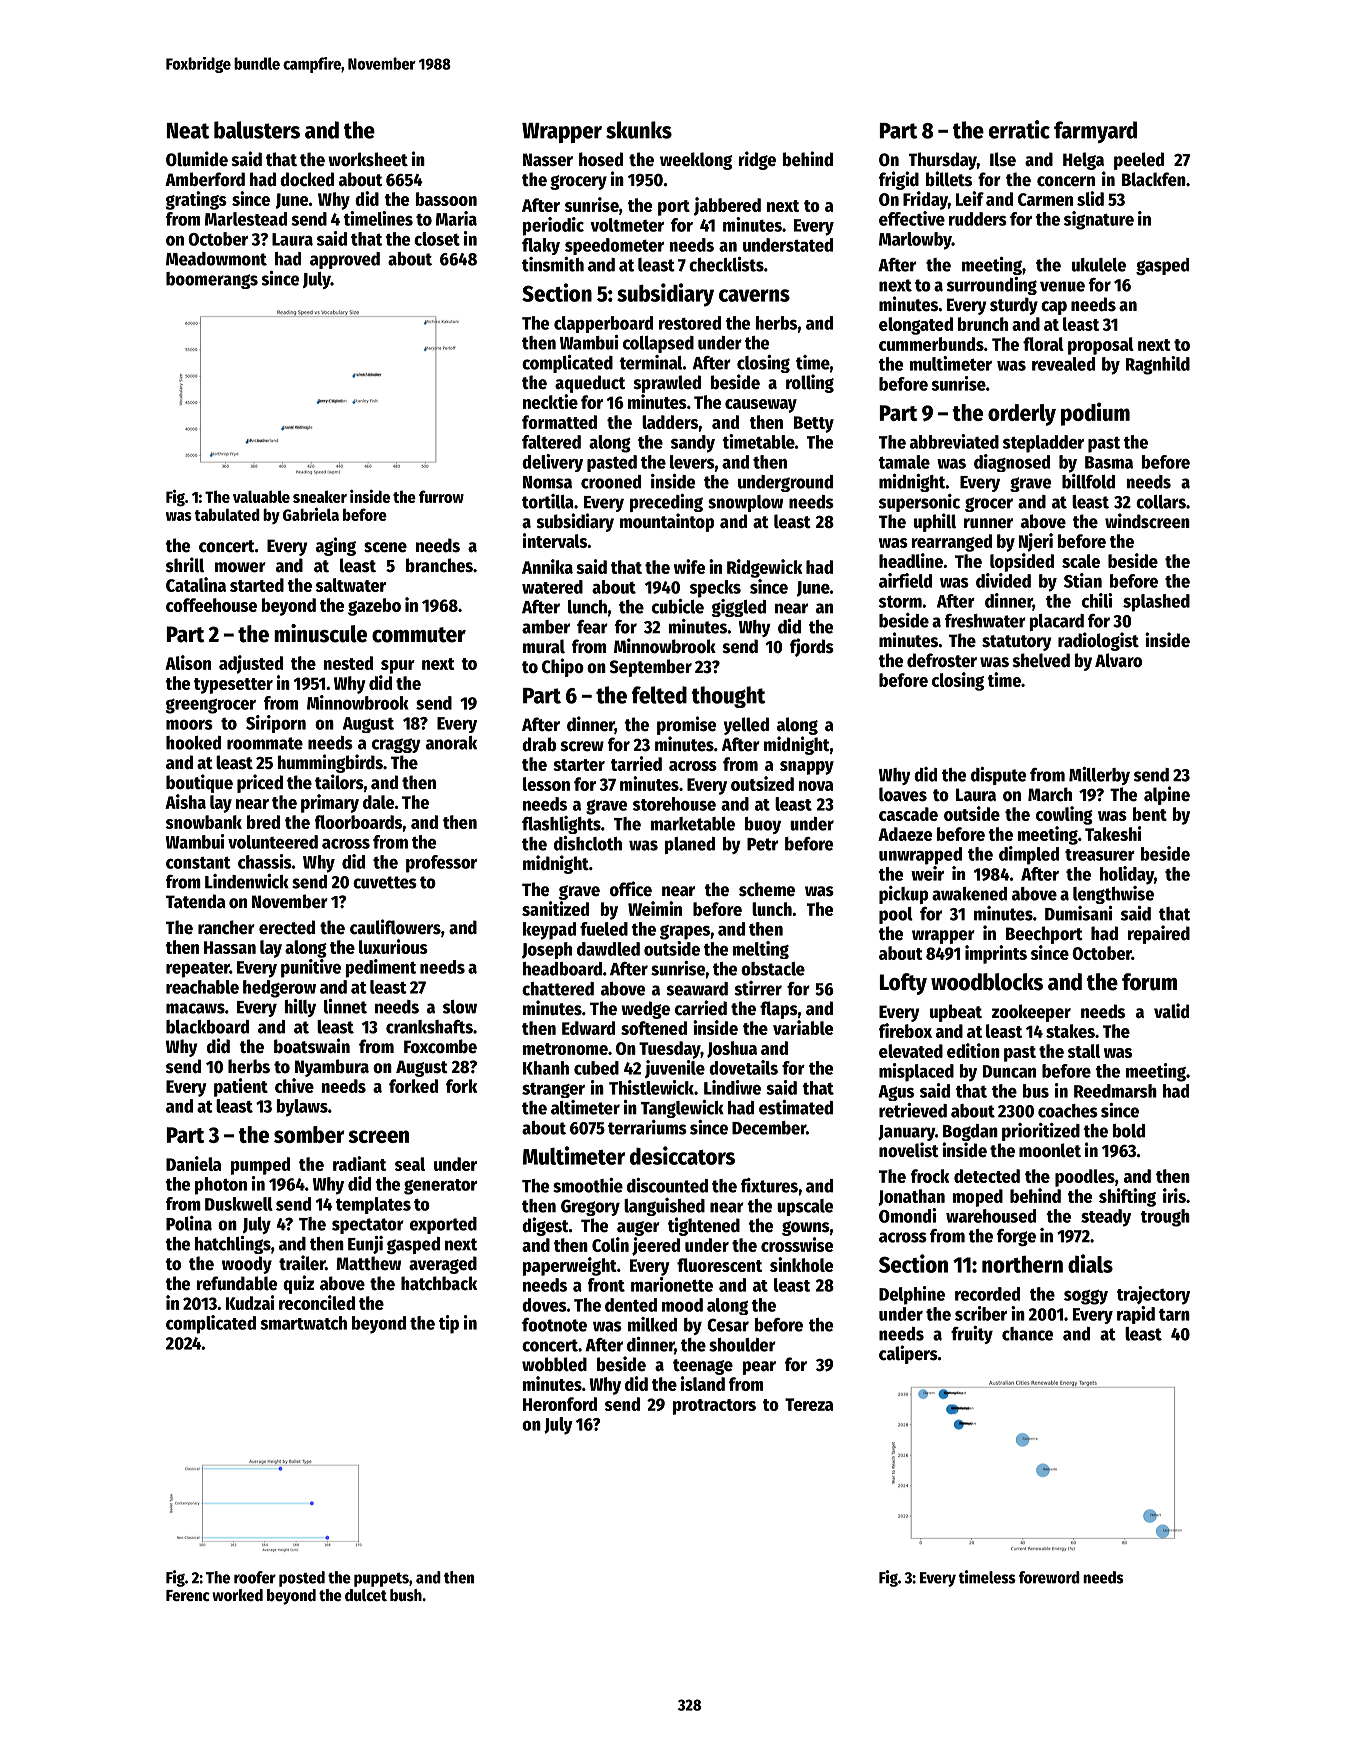  Describe the element at coordinates (690, 845) in the image. I see `planed` at that location.
